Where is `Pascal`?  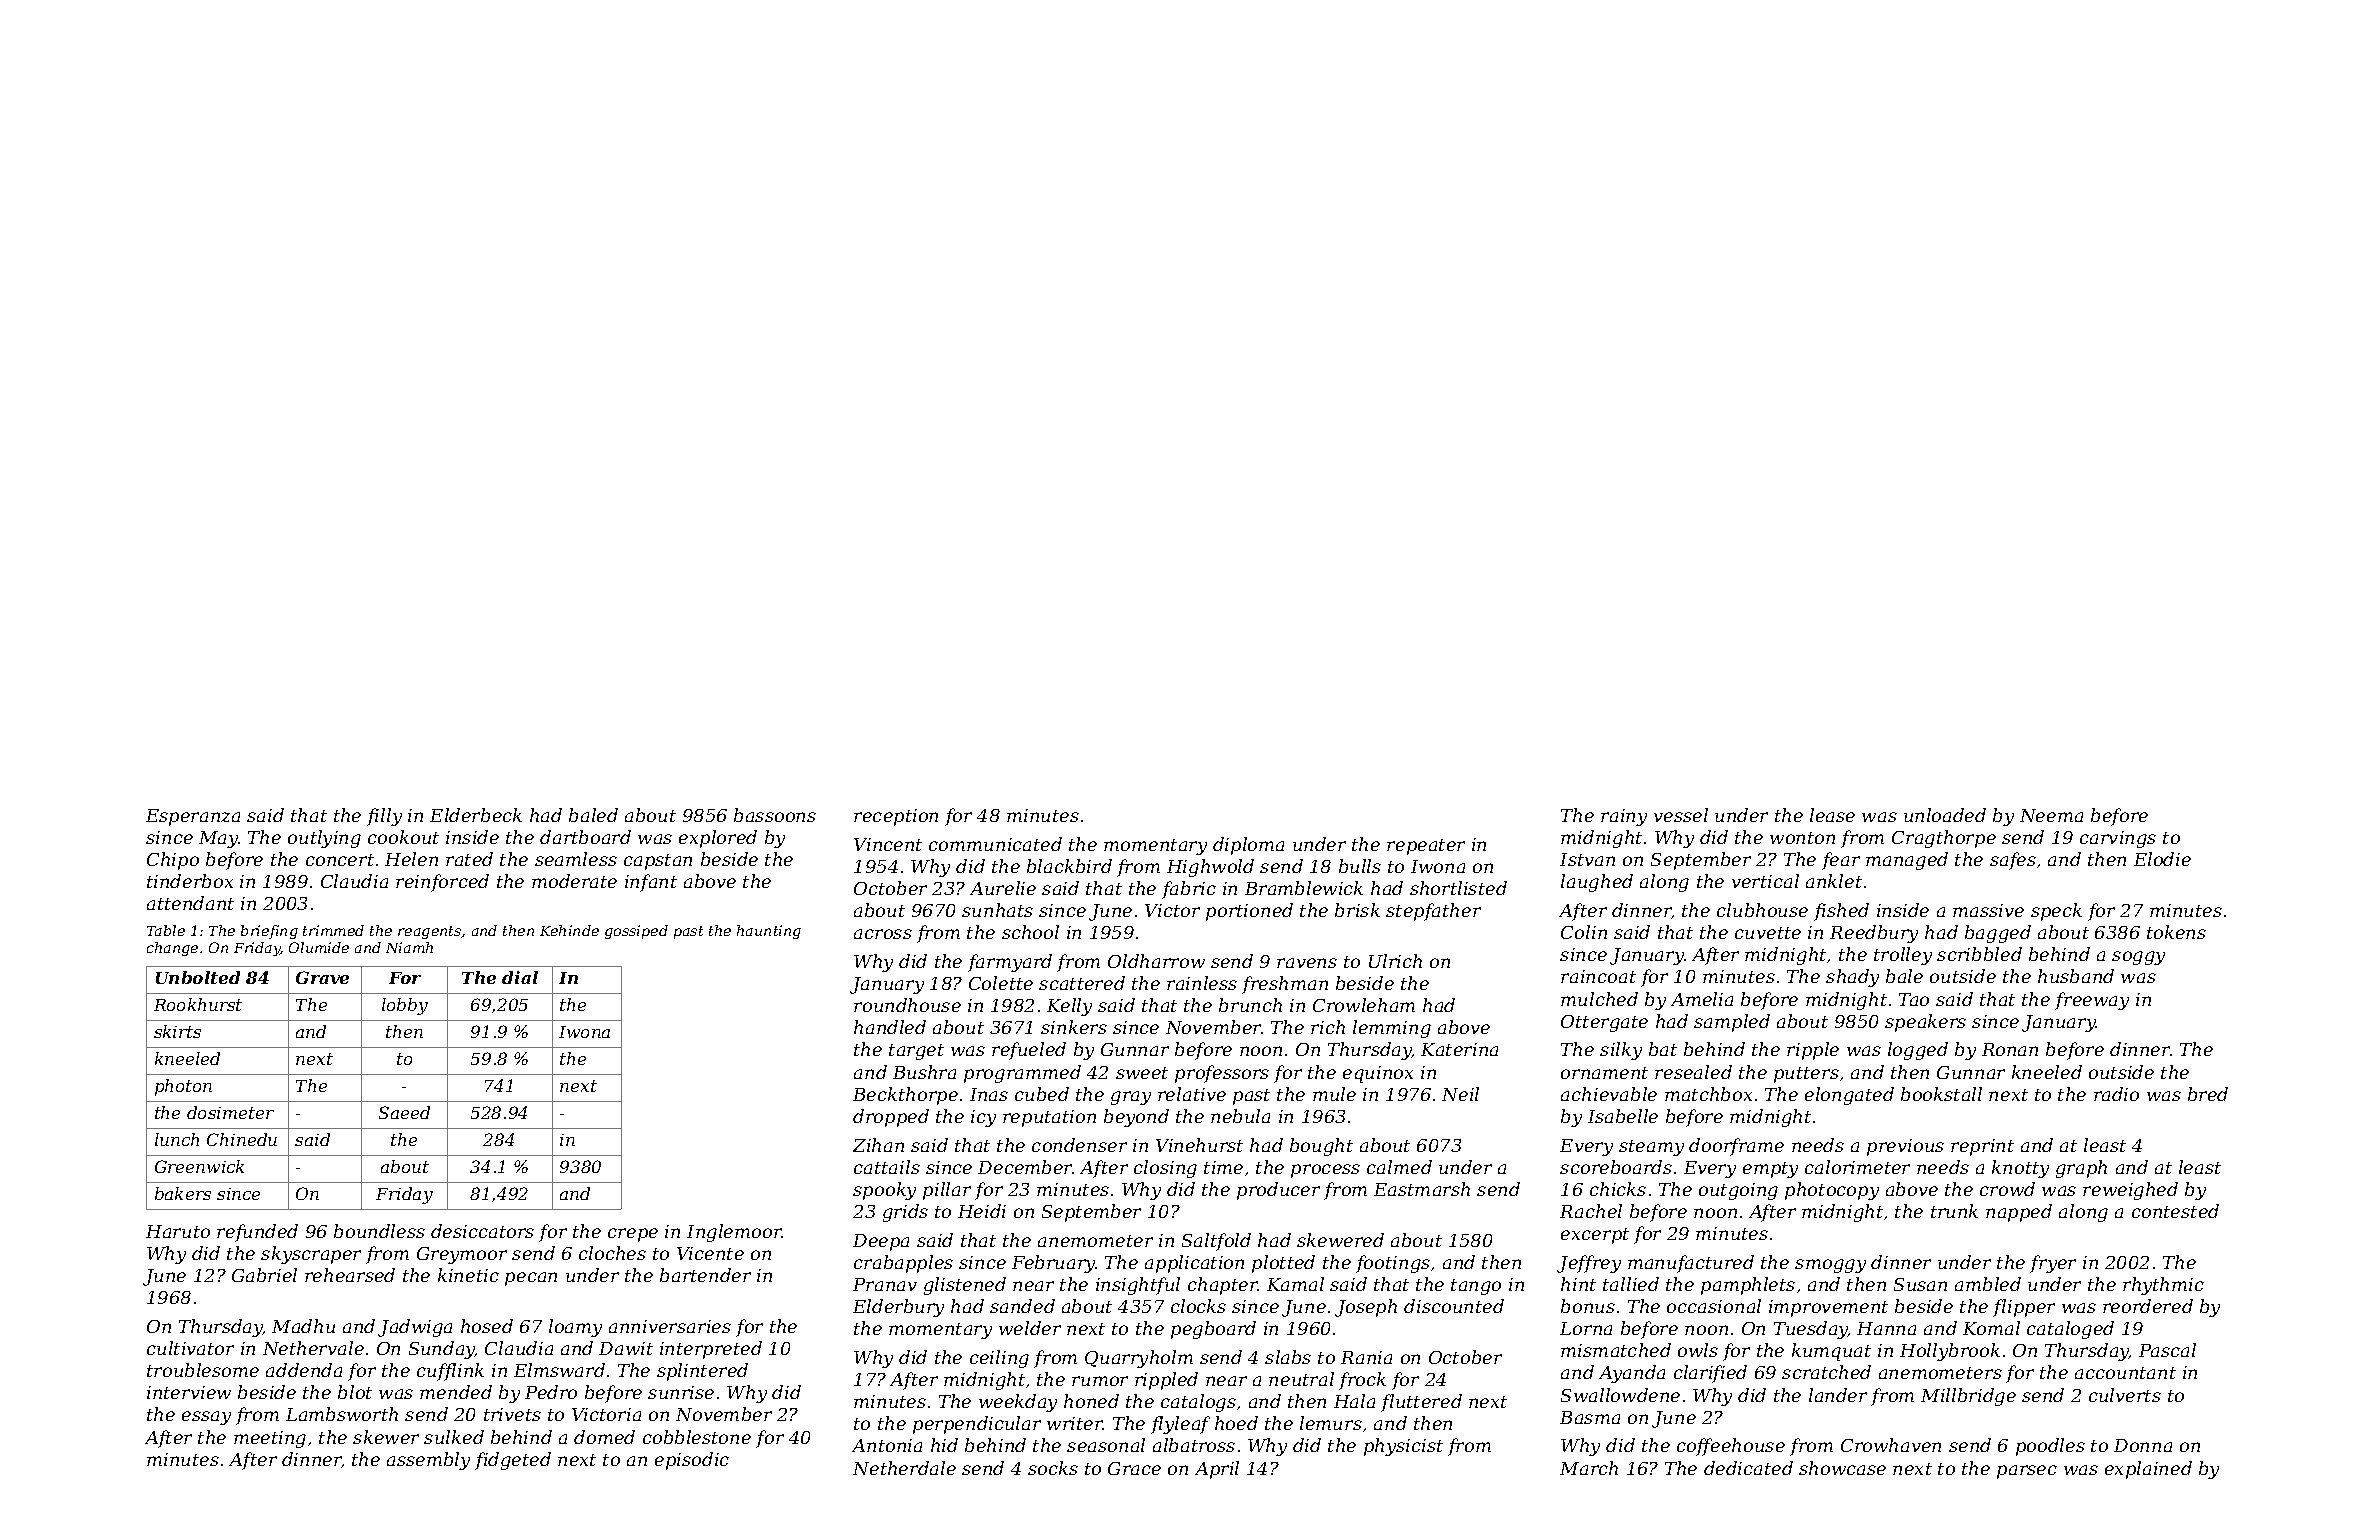
Pascal is located at coordinates (2167, 1350).
